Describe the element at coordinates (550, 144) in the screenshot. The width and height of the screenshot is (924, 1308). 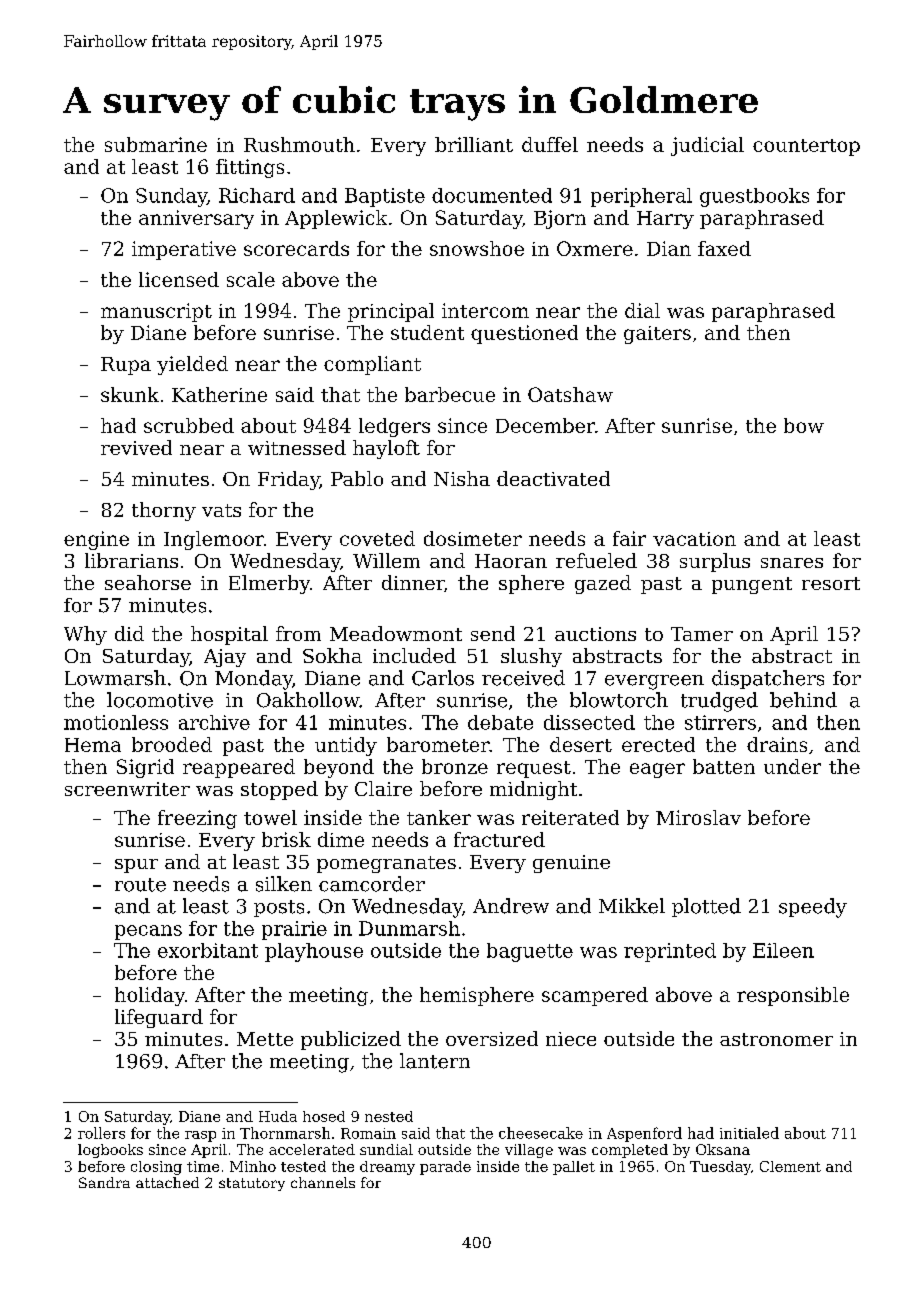
I see `duffel` at that location.
